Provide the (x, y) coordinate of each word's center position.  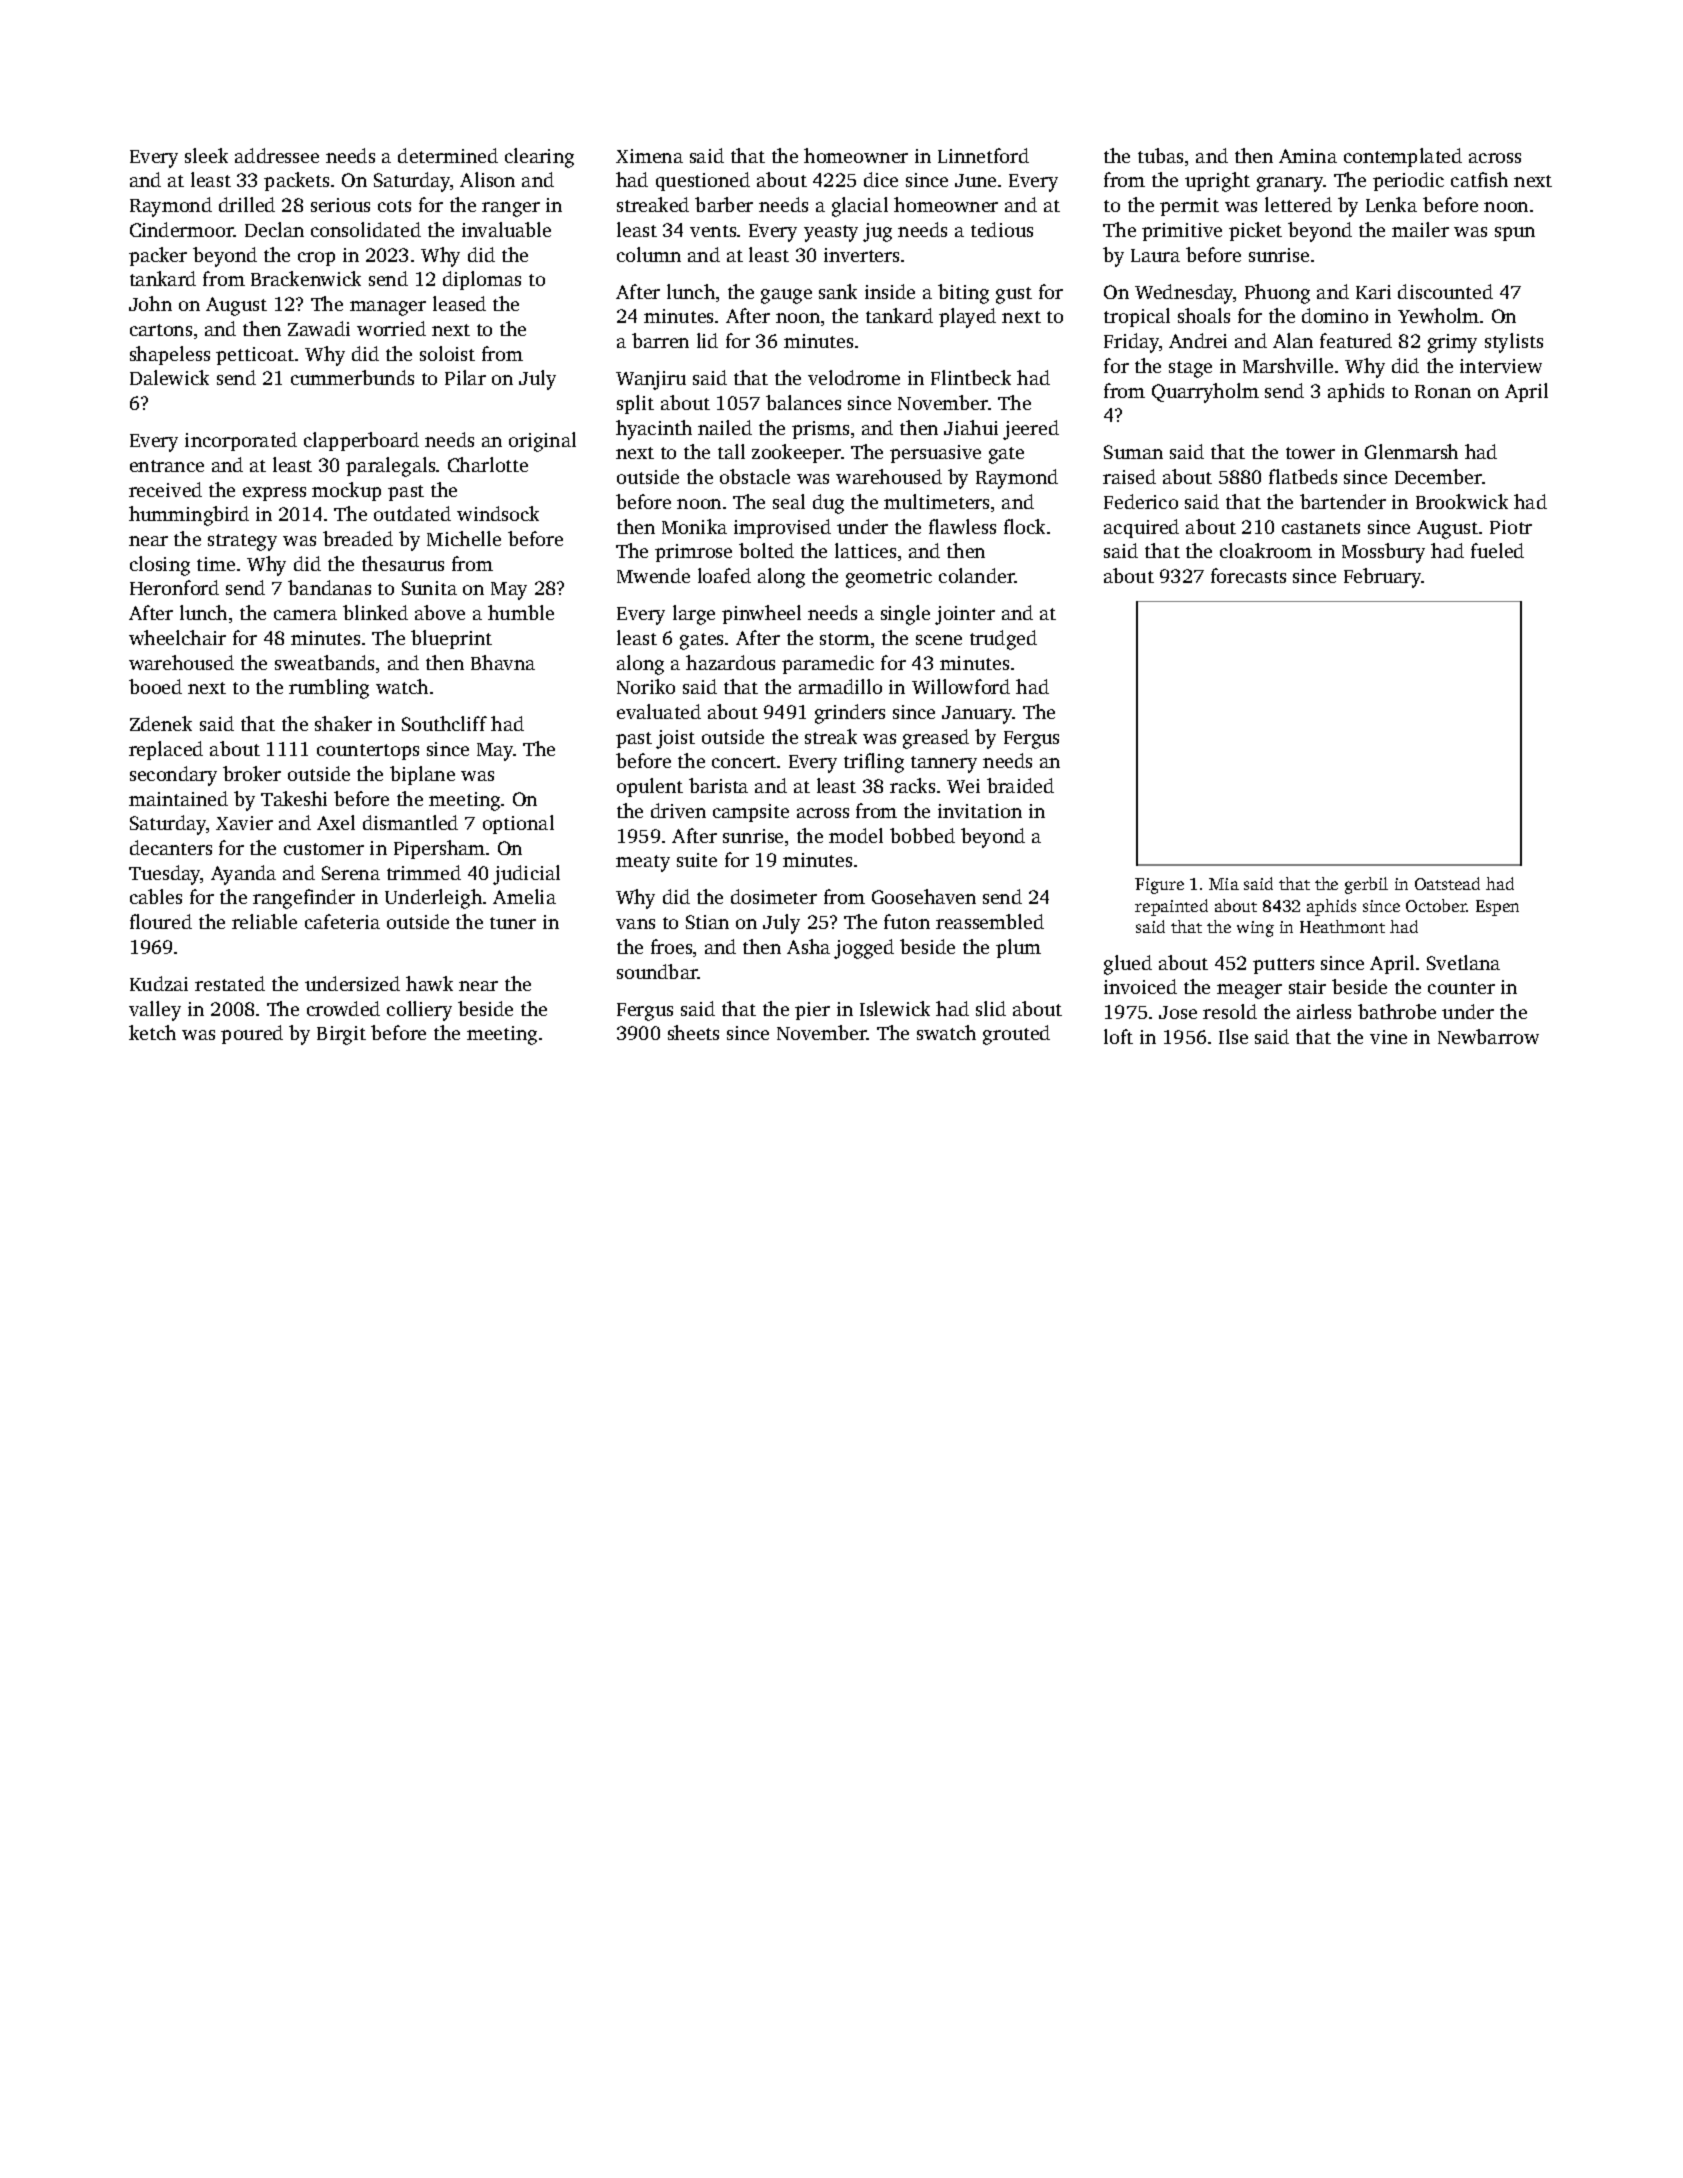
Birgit (341, 1035)
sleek (206, 155)
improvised (782, 528)
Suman (1133, 452)
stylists (1514, 343)
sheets (693, 1032)
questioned (703, 181)
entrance (167, 466)
